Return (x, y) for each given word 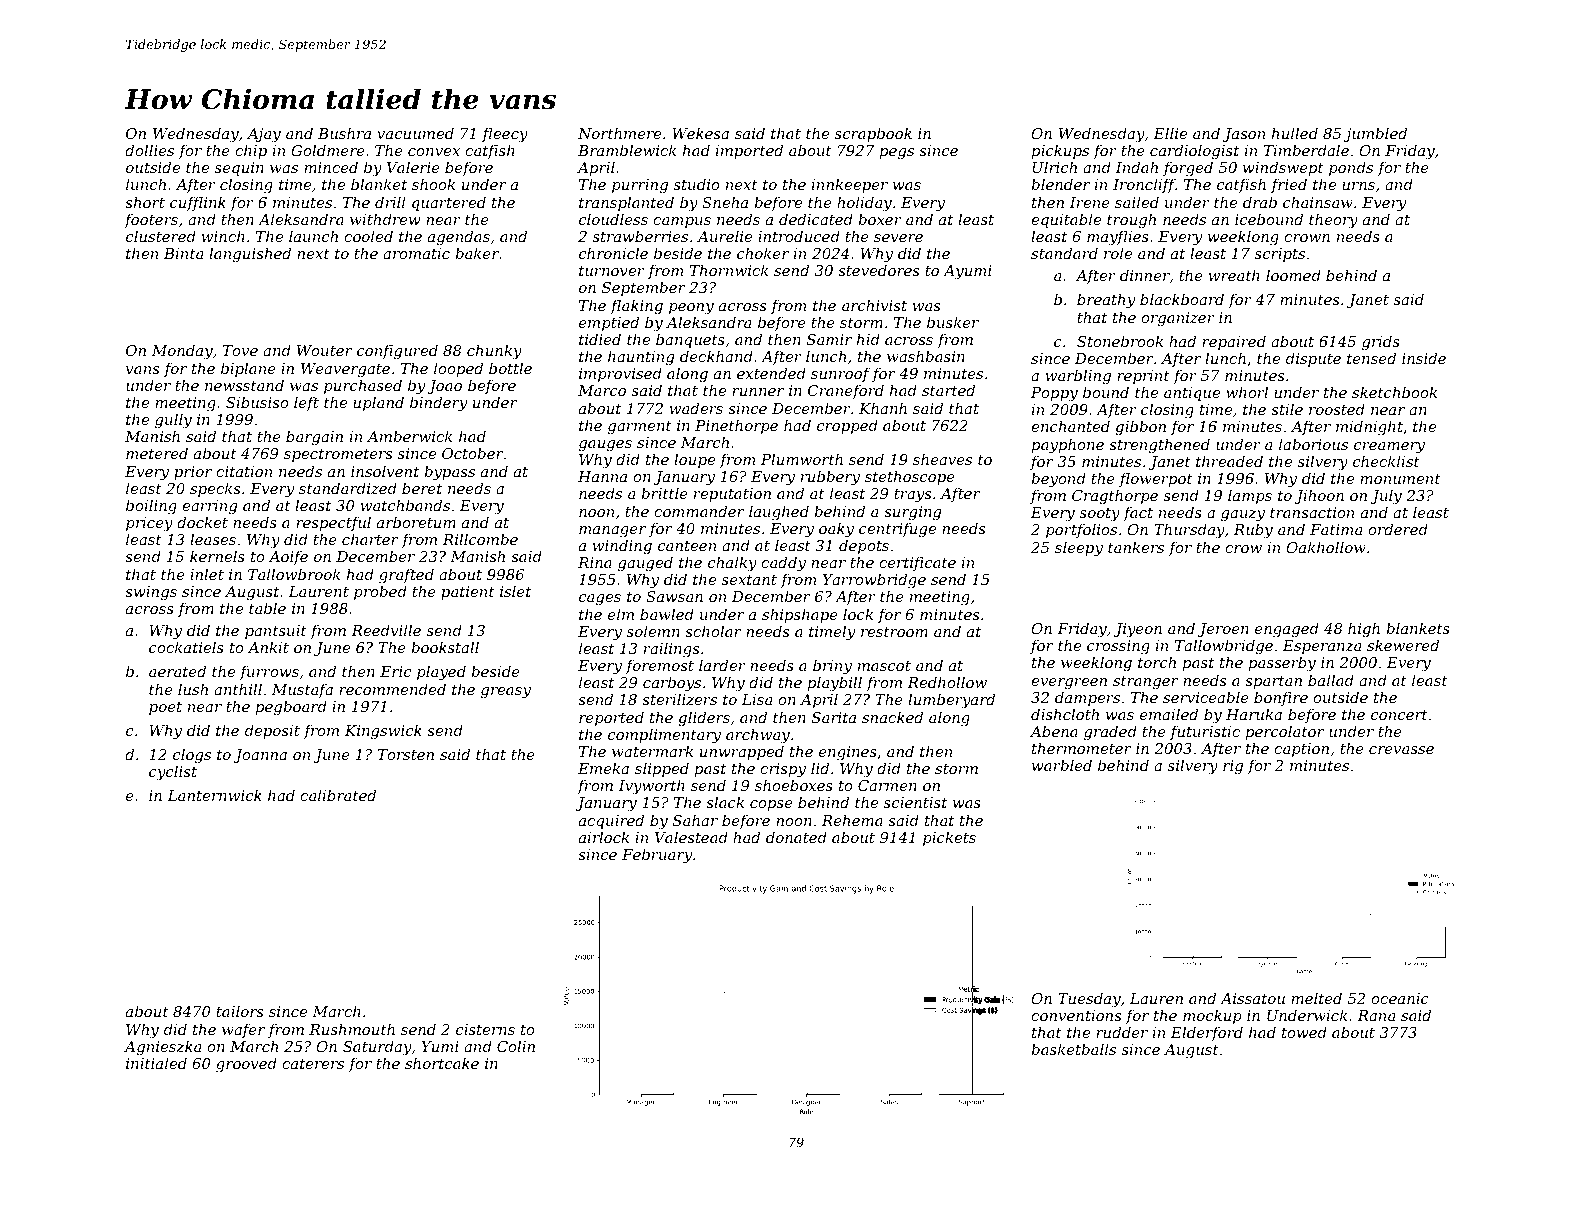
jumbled (1375, 135)
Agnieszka (163, 1048)
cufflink (198, 203)
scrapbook (873, 134)
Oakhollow (1326, 547)
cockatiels (186, 647)
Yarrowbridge (874, 581)
